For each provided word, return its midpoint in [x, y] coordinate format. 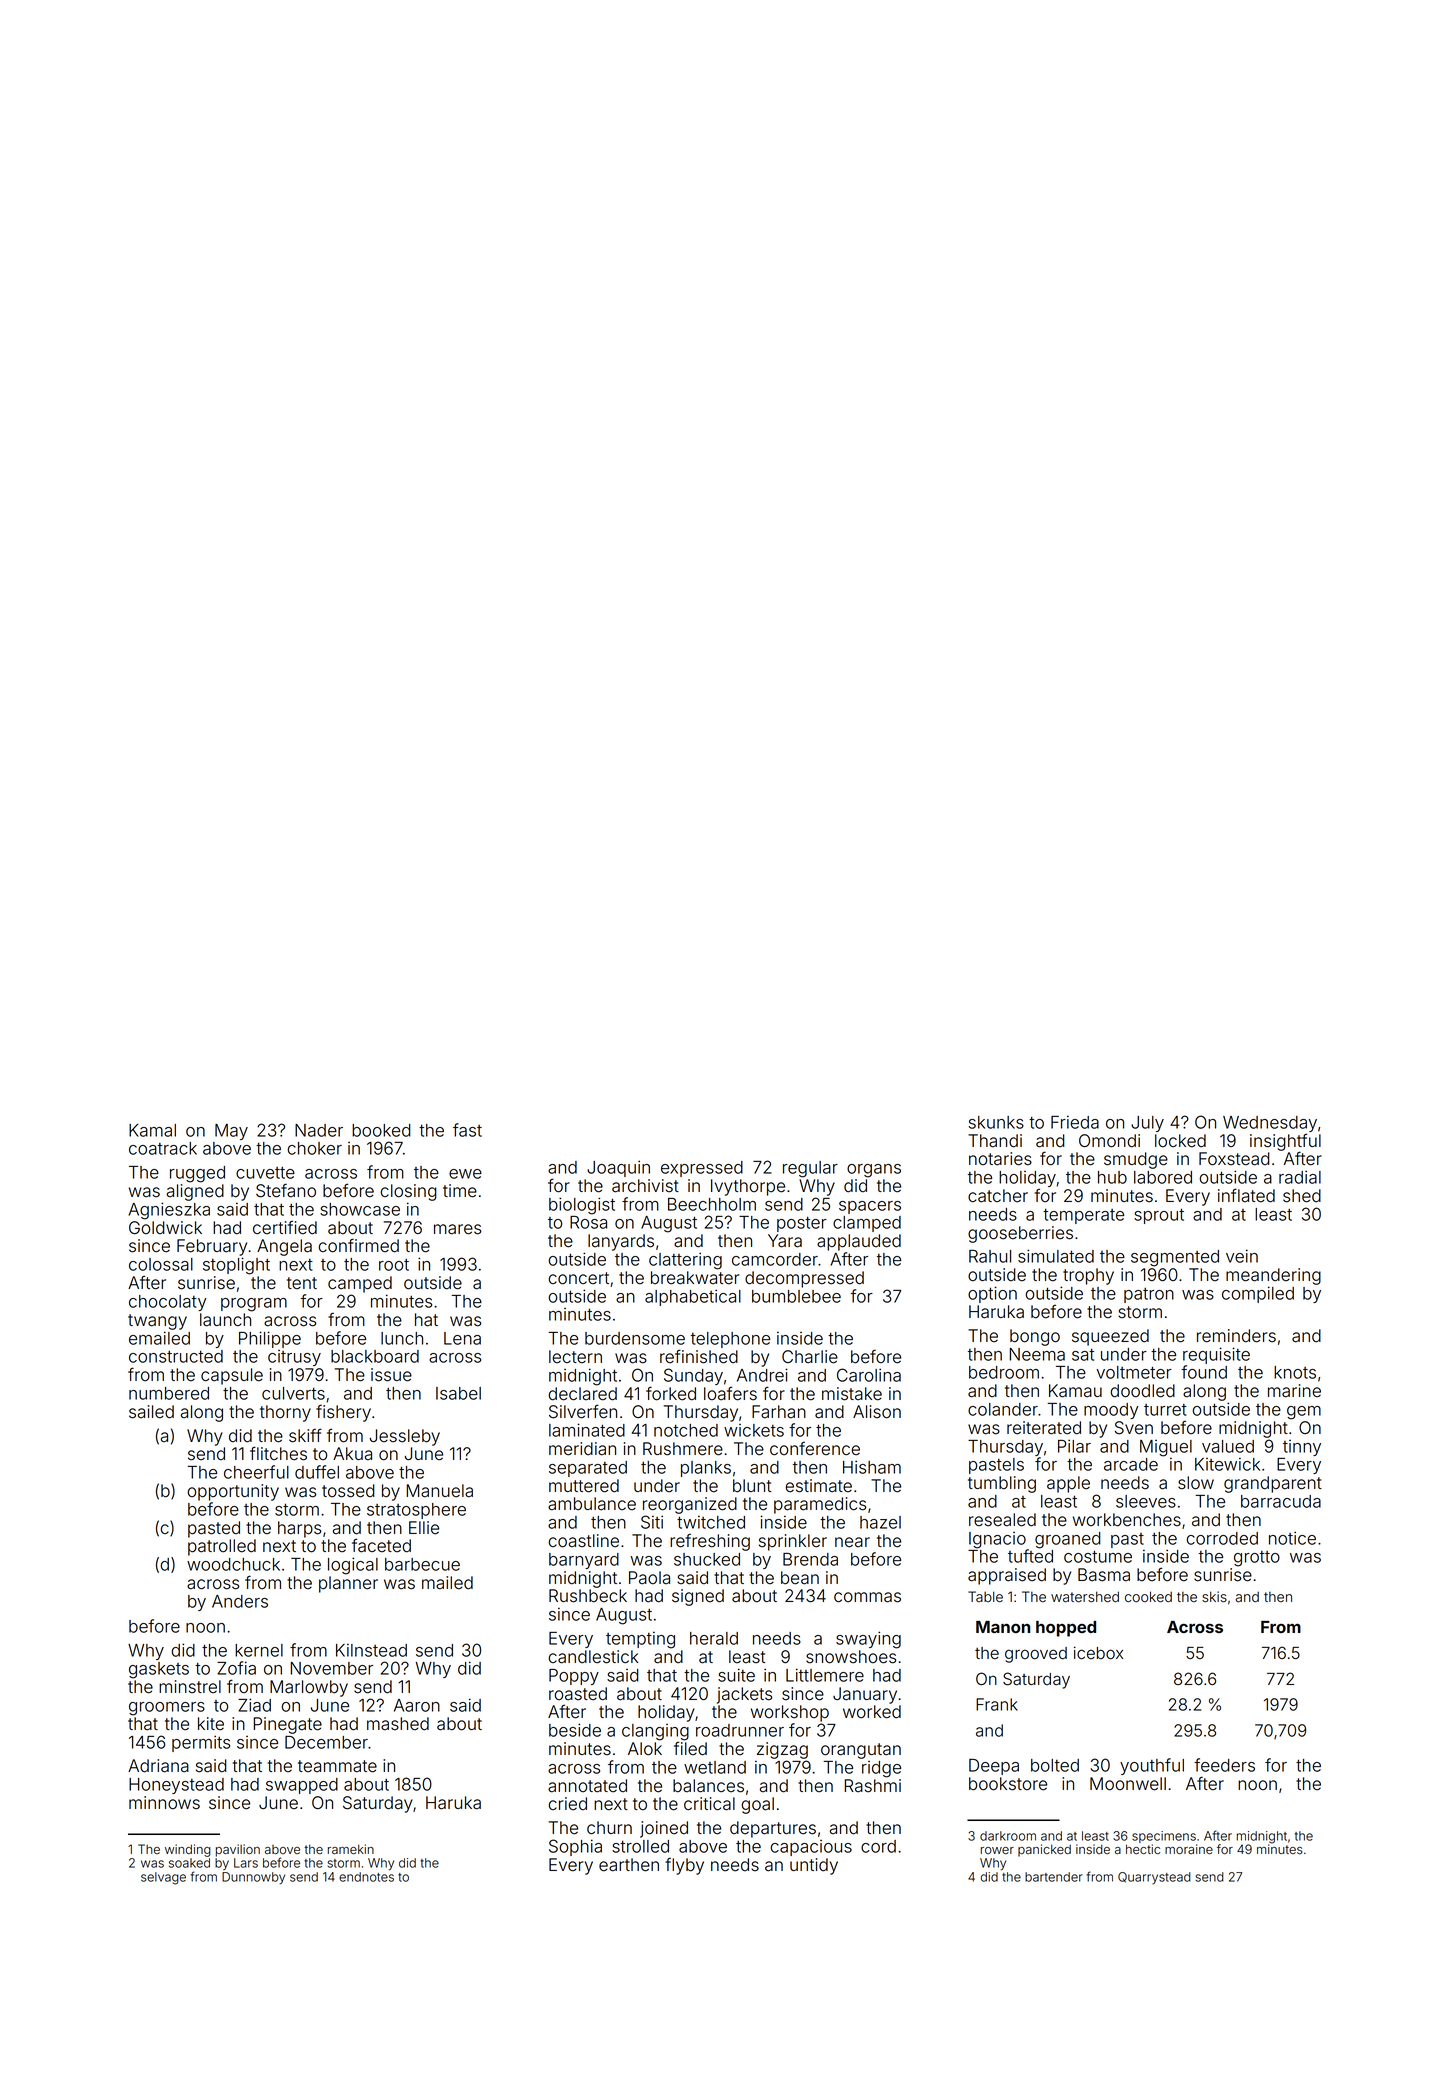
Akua [352, 1453]
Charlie [810, 1357]
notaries [1000, 1159]
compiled [1258, 1294]
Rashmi [873, 1786]
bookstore [1008, 1784]
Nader [319, 1130]
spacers [870, 1207]
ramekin [351, 1849]
